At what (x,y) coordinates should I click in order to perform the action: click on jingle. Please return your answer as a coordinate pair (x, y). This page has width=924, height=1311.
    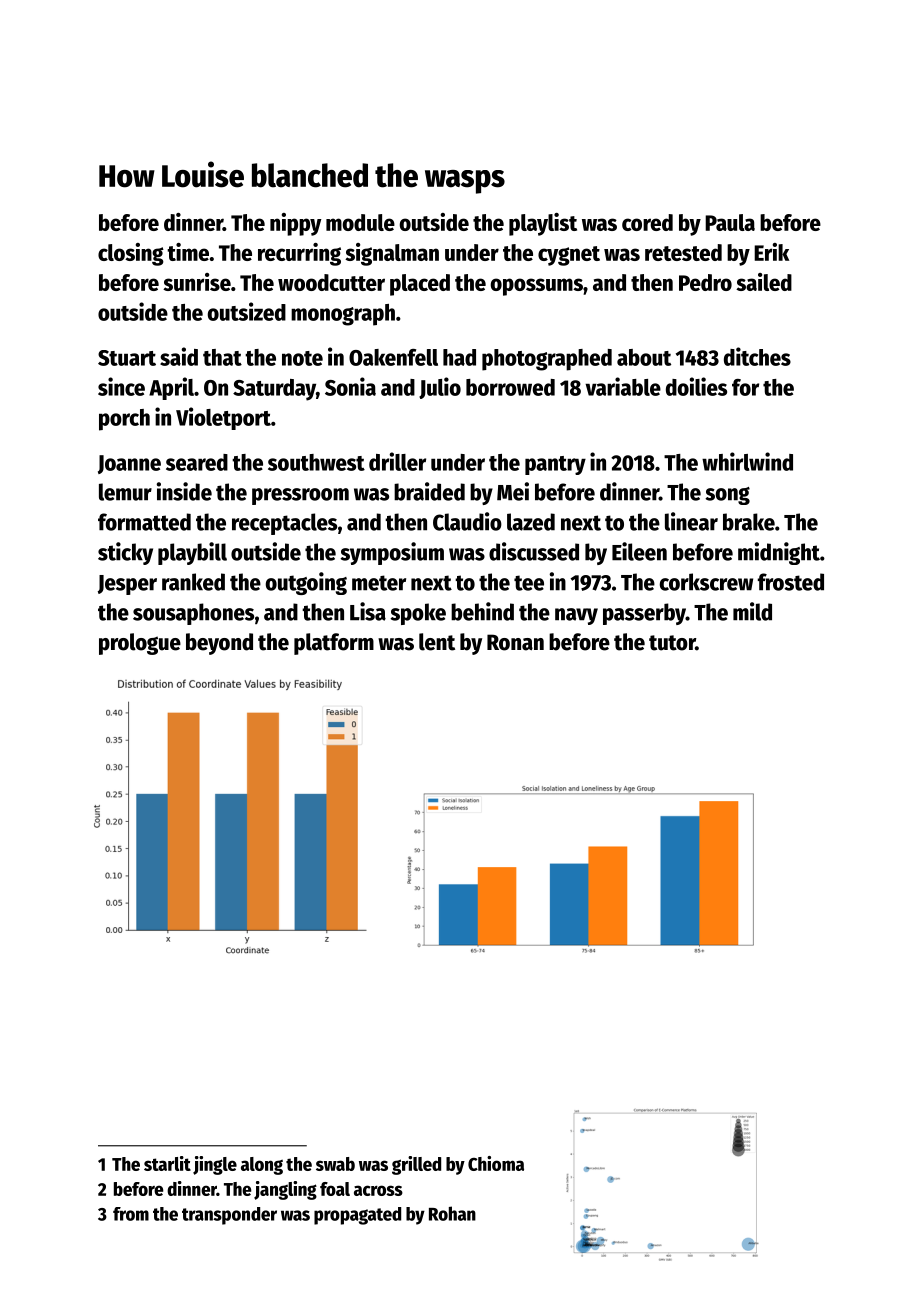
    Looking at the image, I should click on (215, 1165).
